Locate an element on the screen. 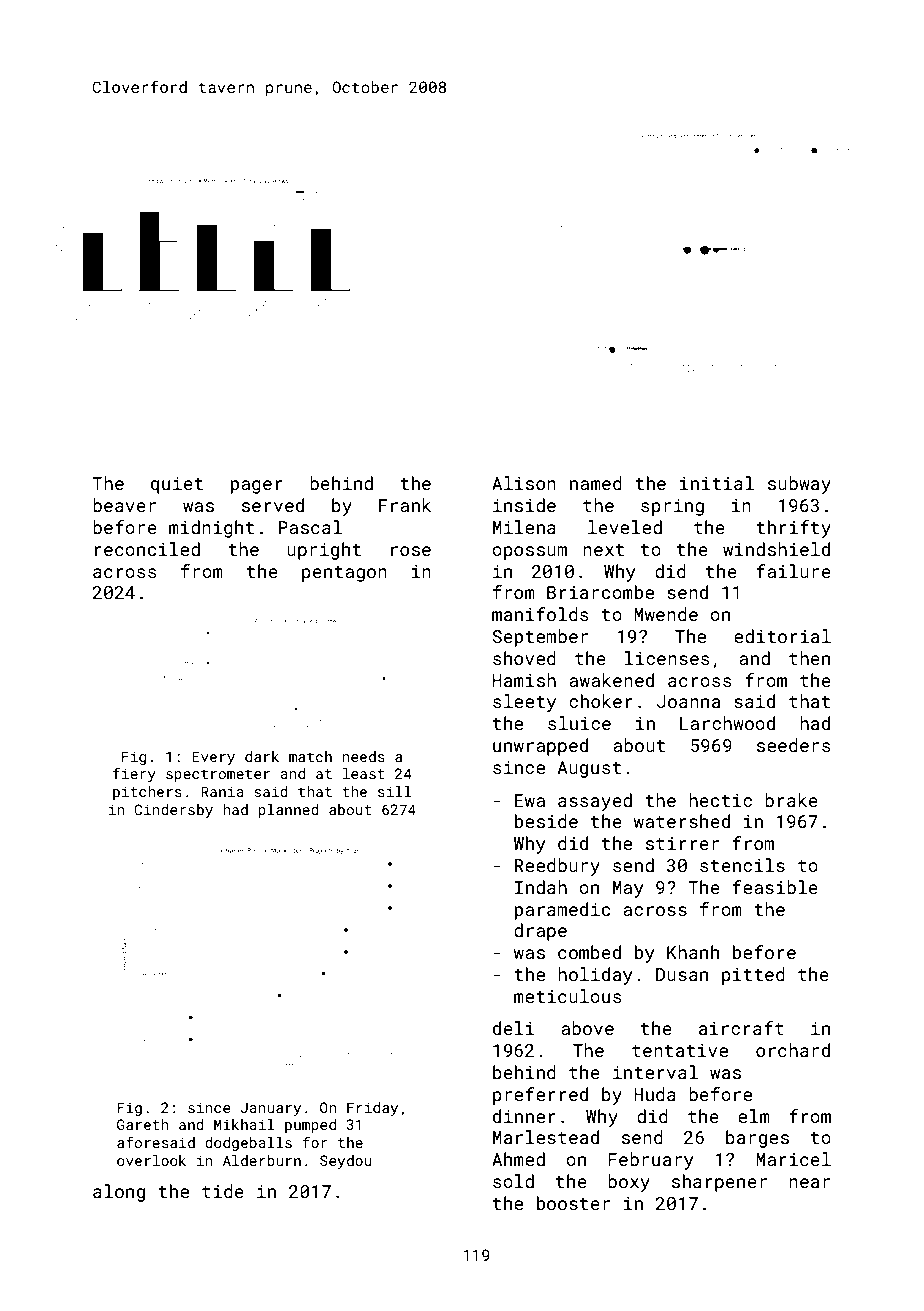  windshield is located at coordinates (776, 549).
